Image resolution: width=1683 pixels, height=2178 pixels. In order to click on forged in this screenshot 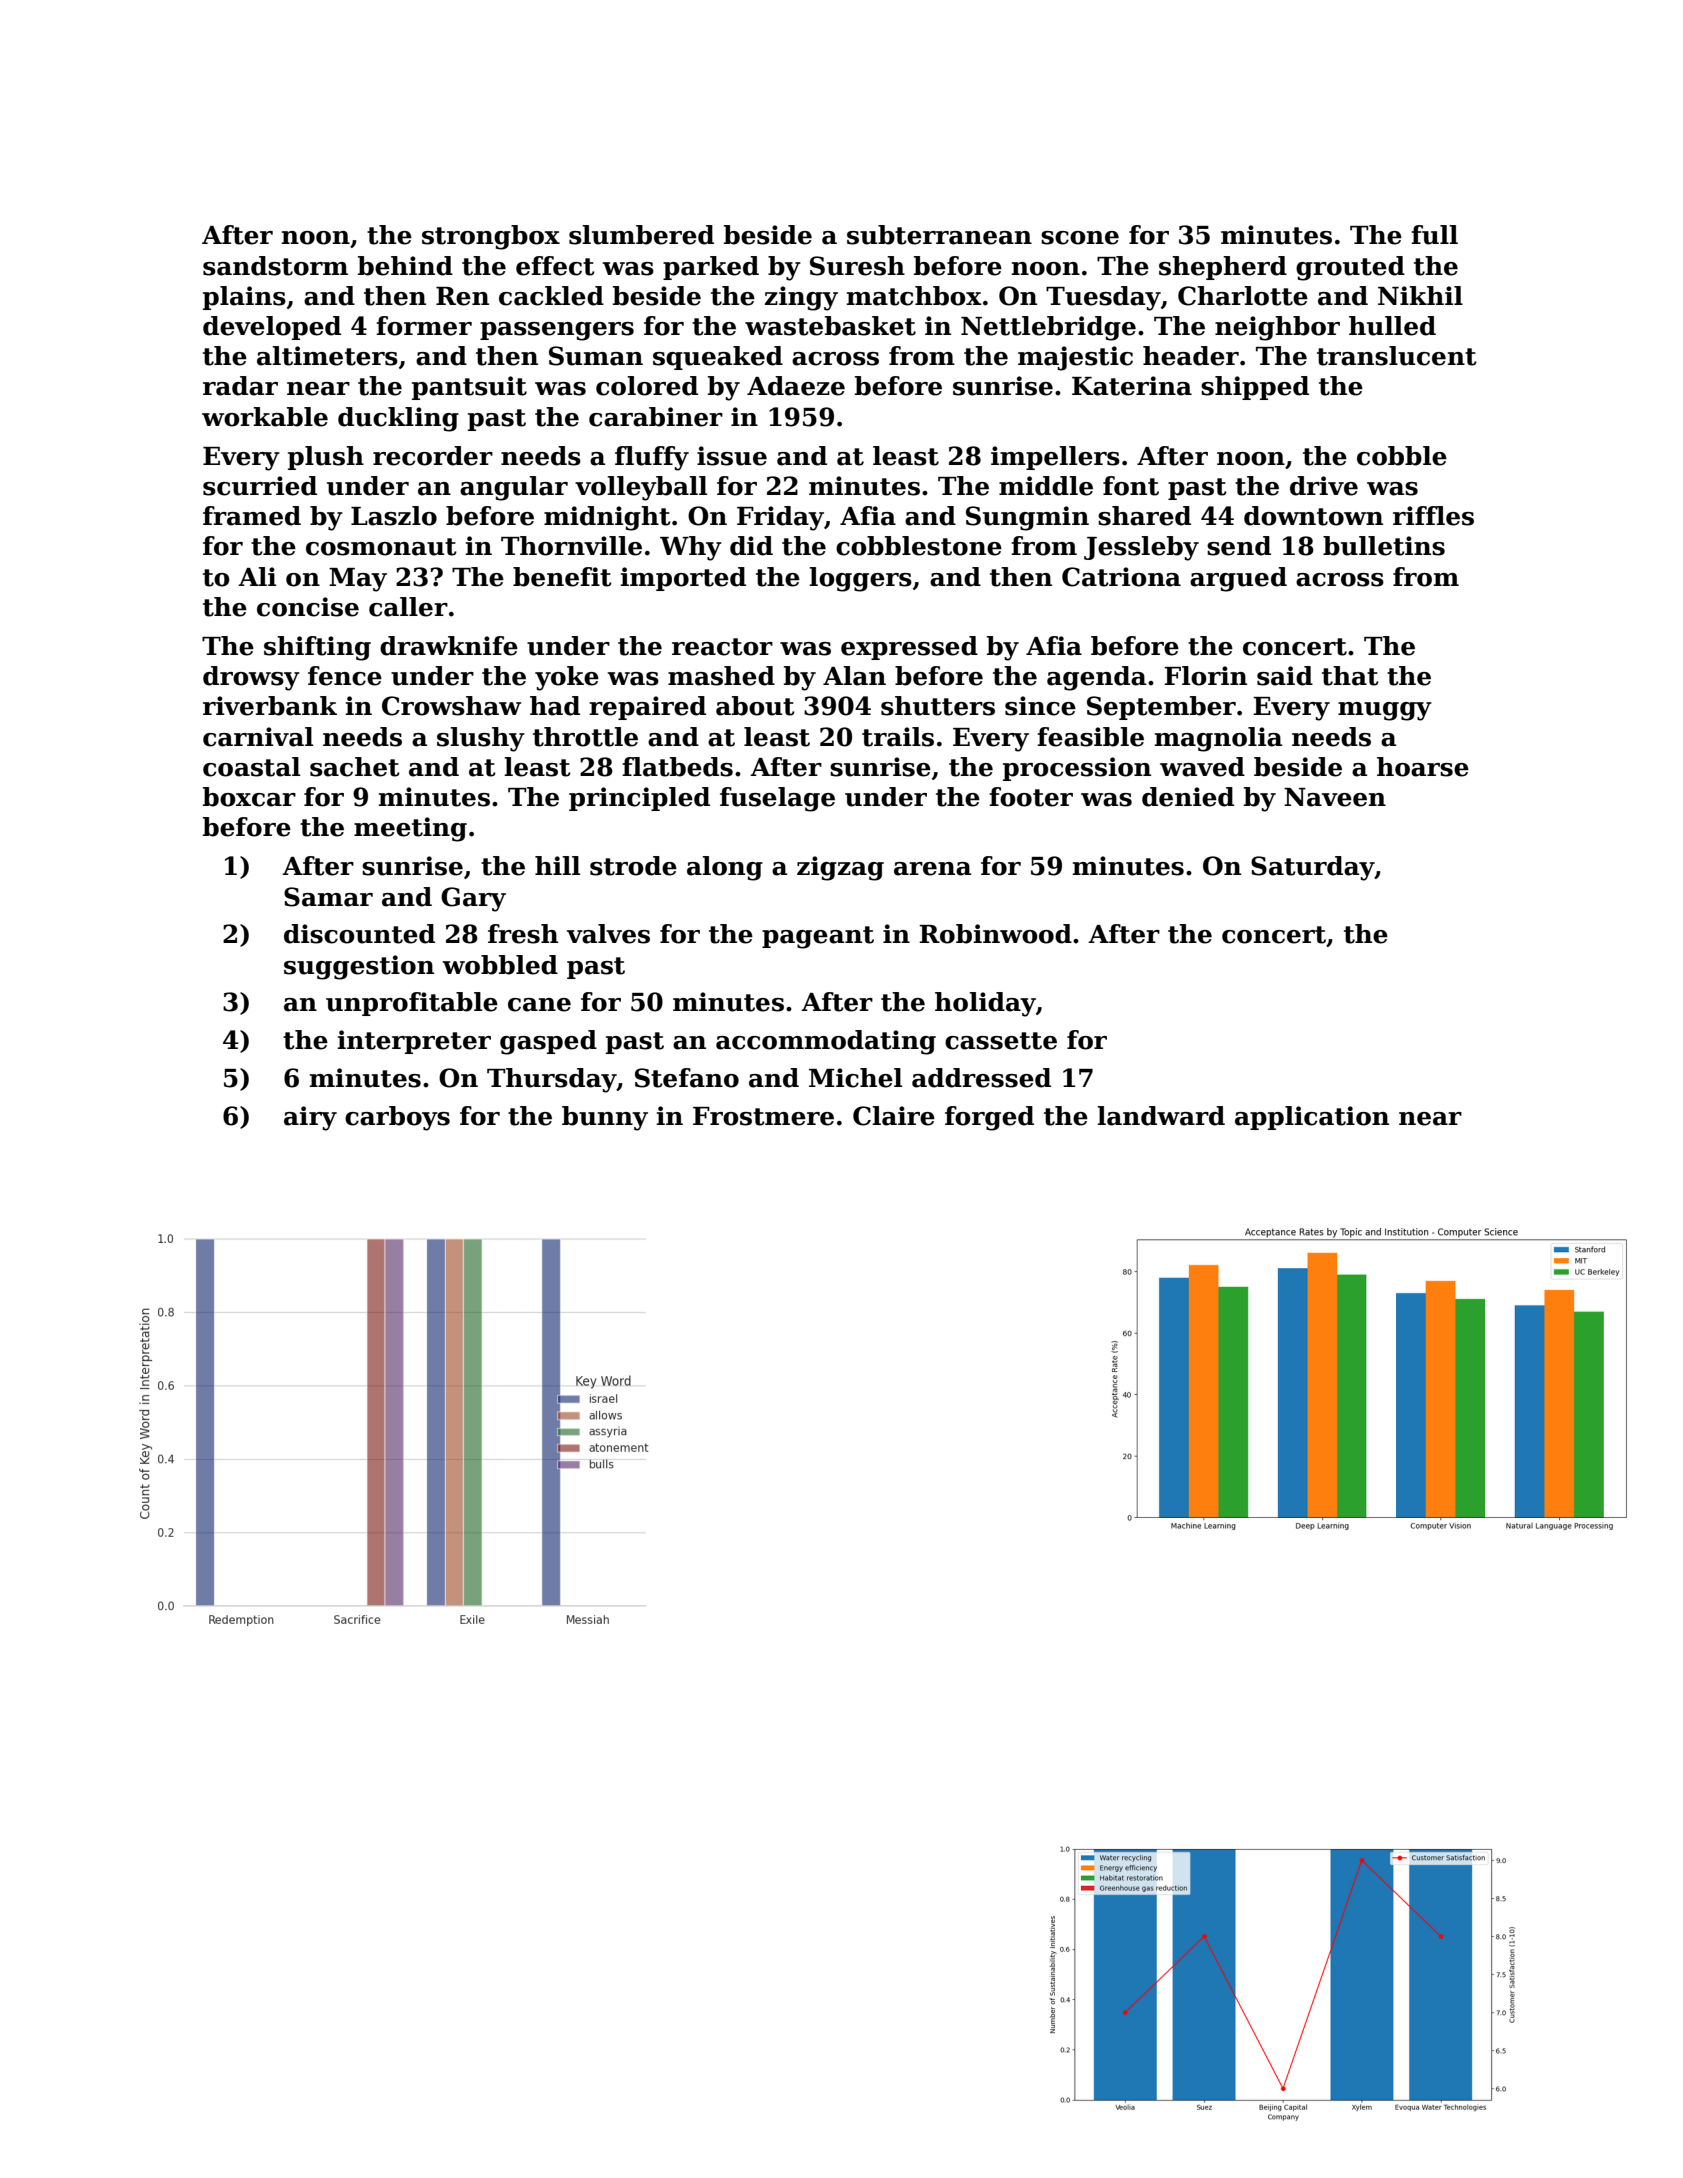, I will do `click(989, 1118)`.
